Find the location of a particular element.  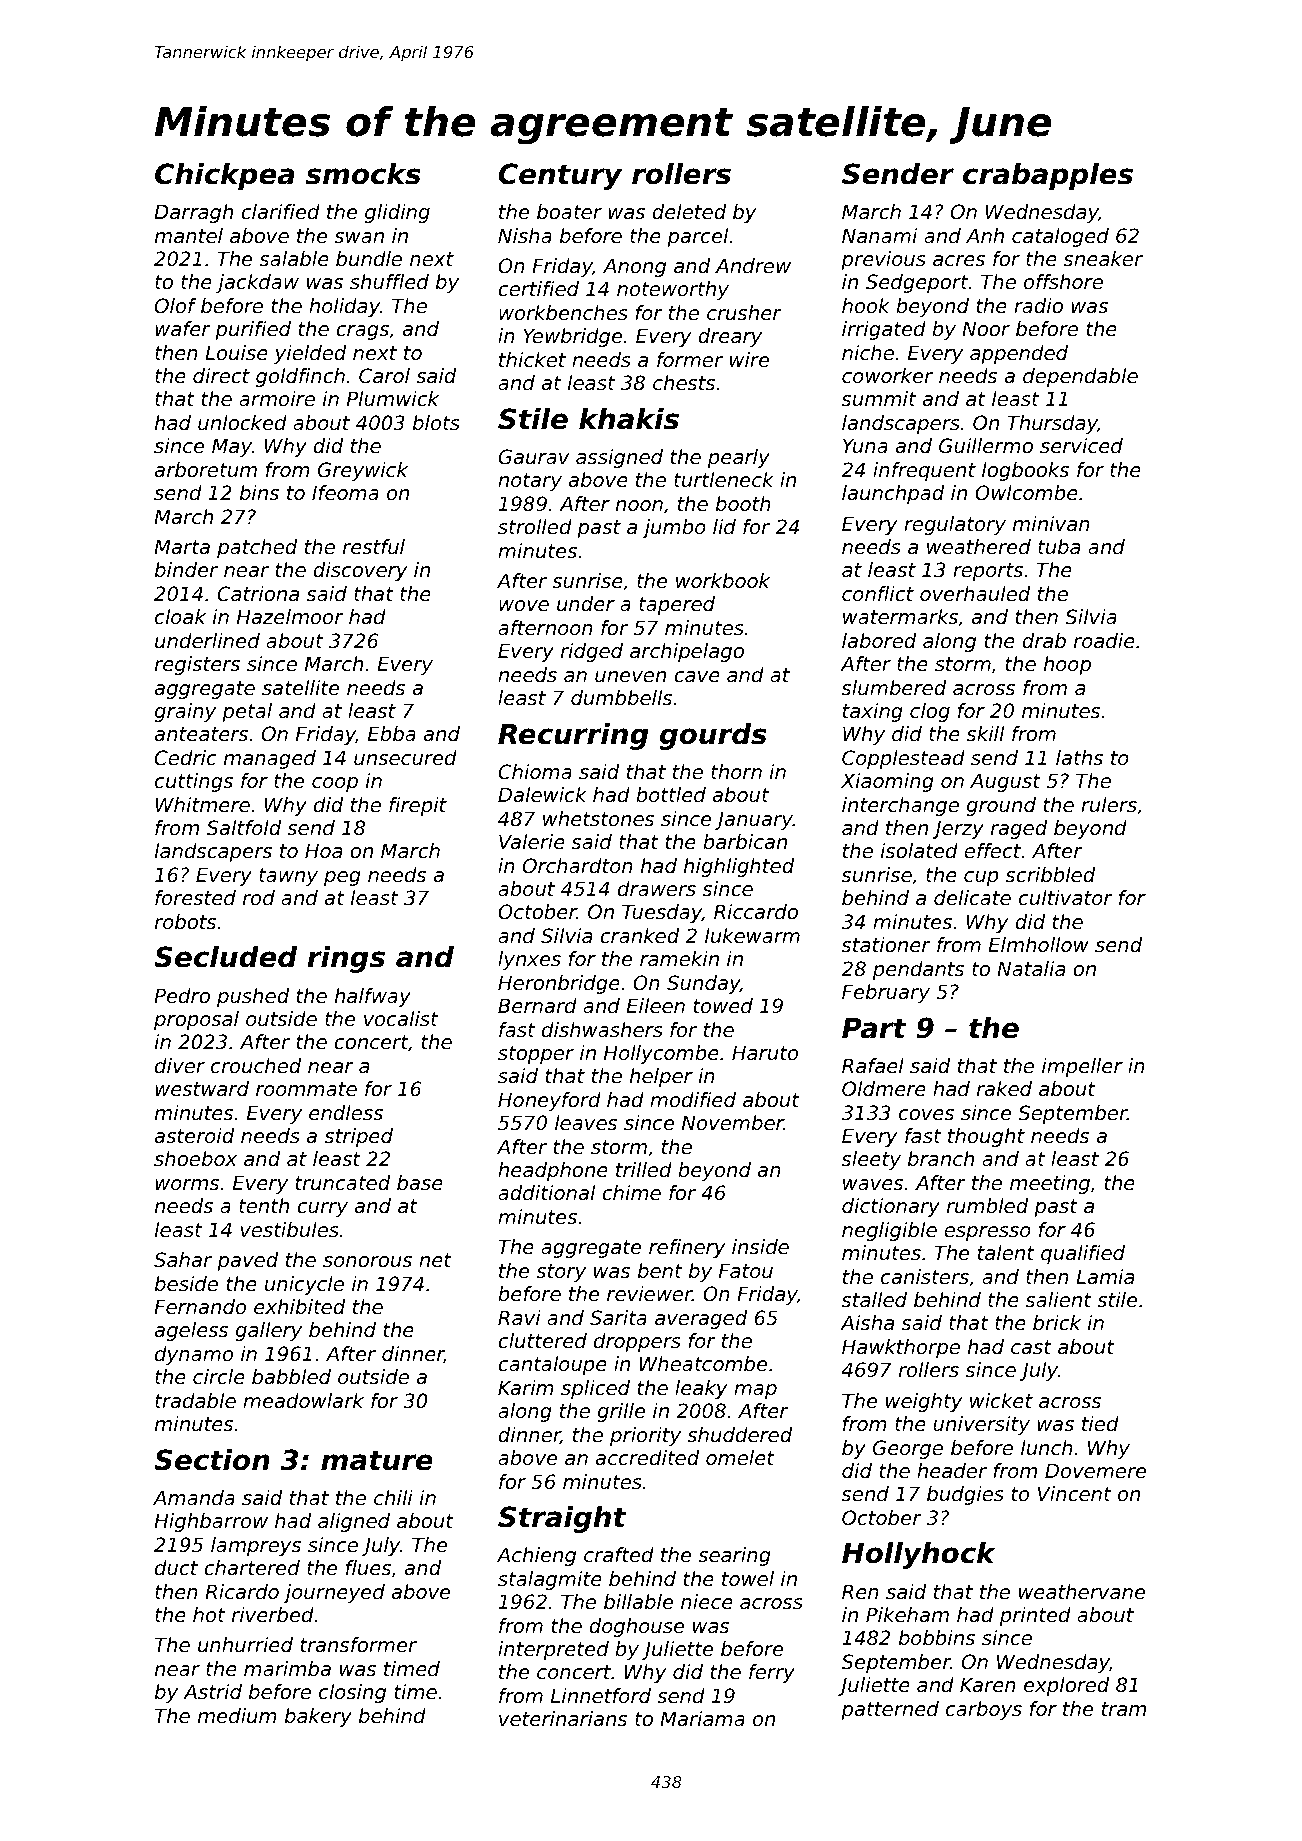

refinery is located at coordinates (687, 1248).
